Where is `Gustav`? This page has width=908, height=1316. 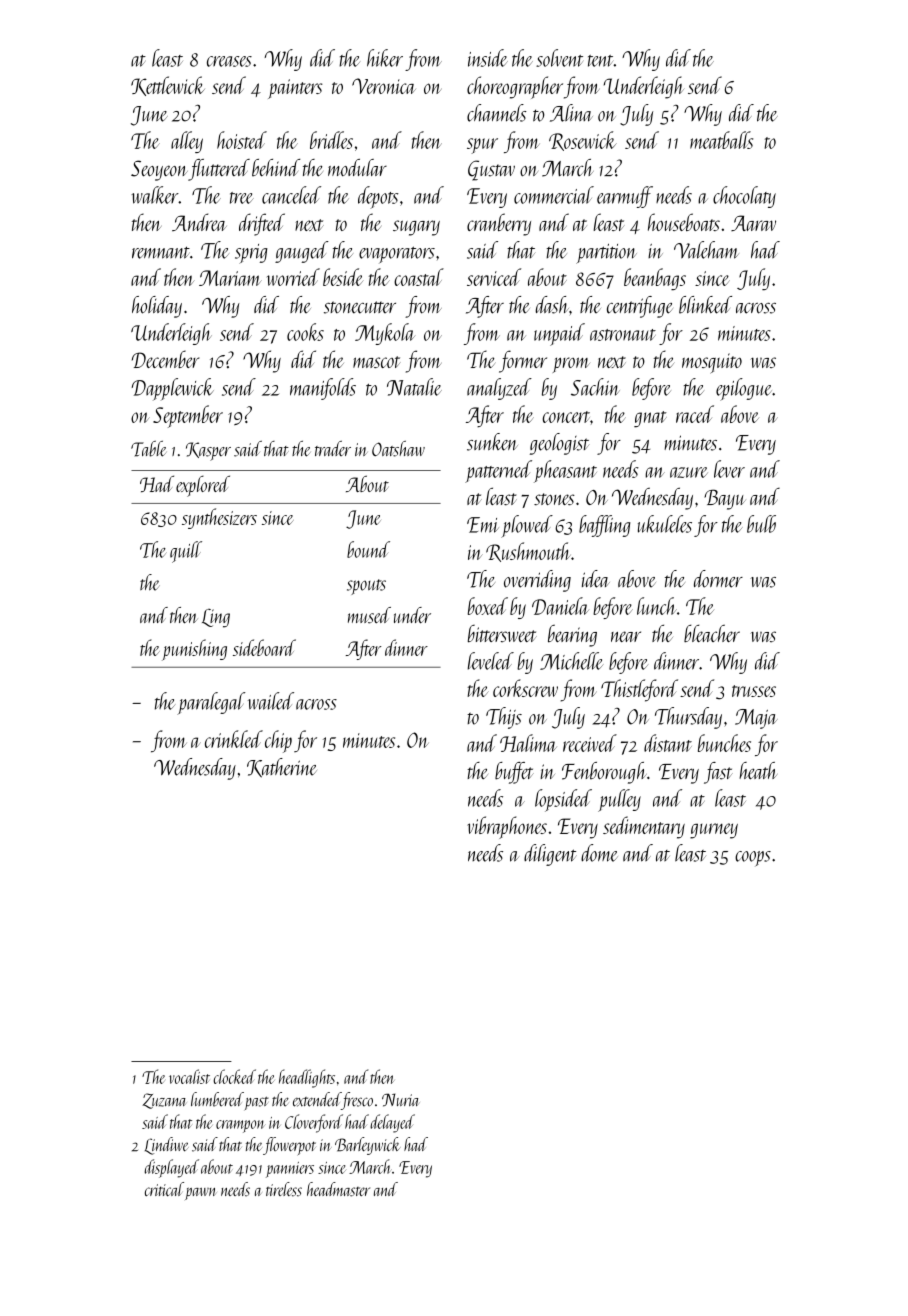
Gustav is located at coordinates (491, 170).
